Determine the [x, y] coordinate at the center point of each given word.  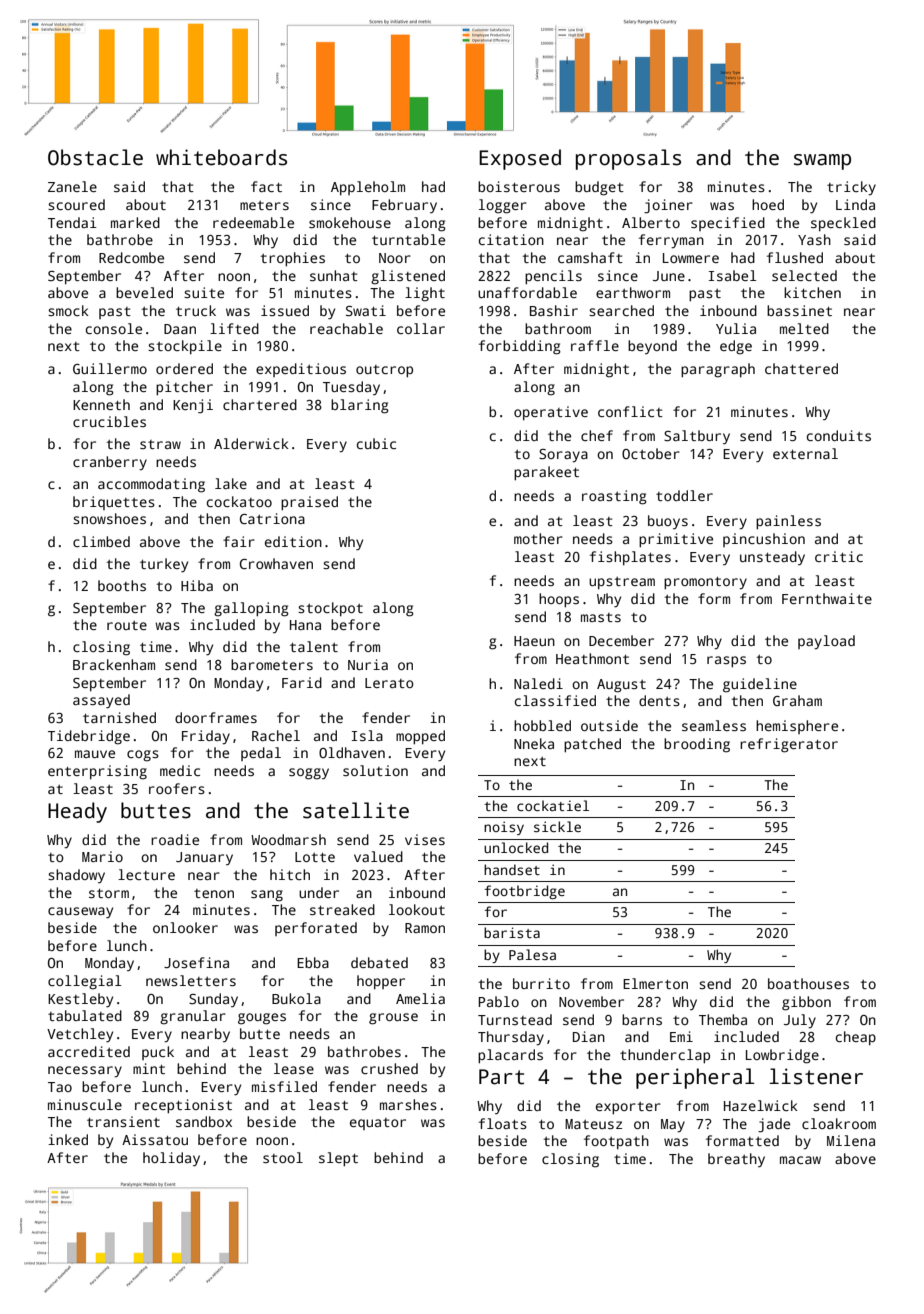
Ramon [425, 928]
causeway [80, 913]
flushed [795, 257]
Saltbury [697, 437]
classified [555, 700]
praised [309, 503]
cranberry [110, 463]
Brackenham [114, 664]
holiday [171, 1159]
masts [601, 617]
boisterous [519, 186]
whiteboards [221, 157]
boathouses [808, 983]
